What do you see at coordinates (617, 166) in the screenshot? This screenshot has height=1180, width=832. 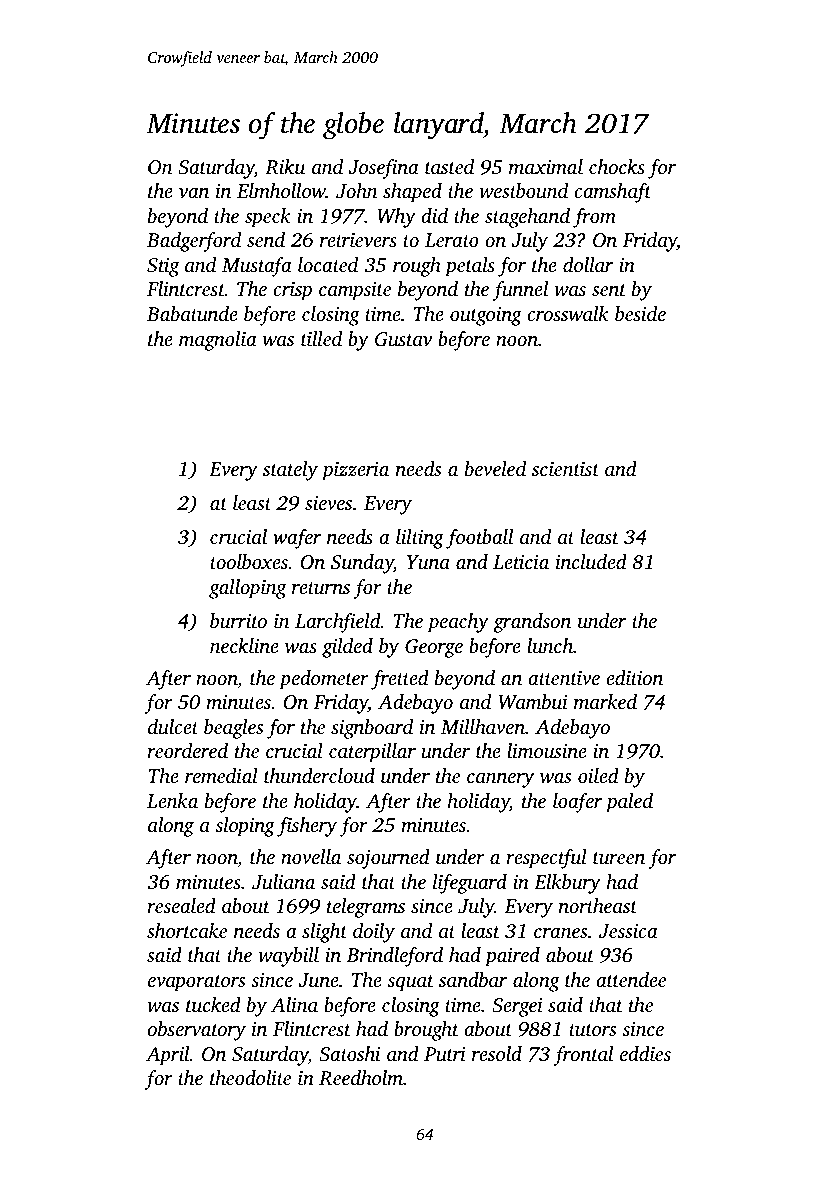 I see `chocks` at bounding box center [617, 166].
